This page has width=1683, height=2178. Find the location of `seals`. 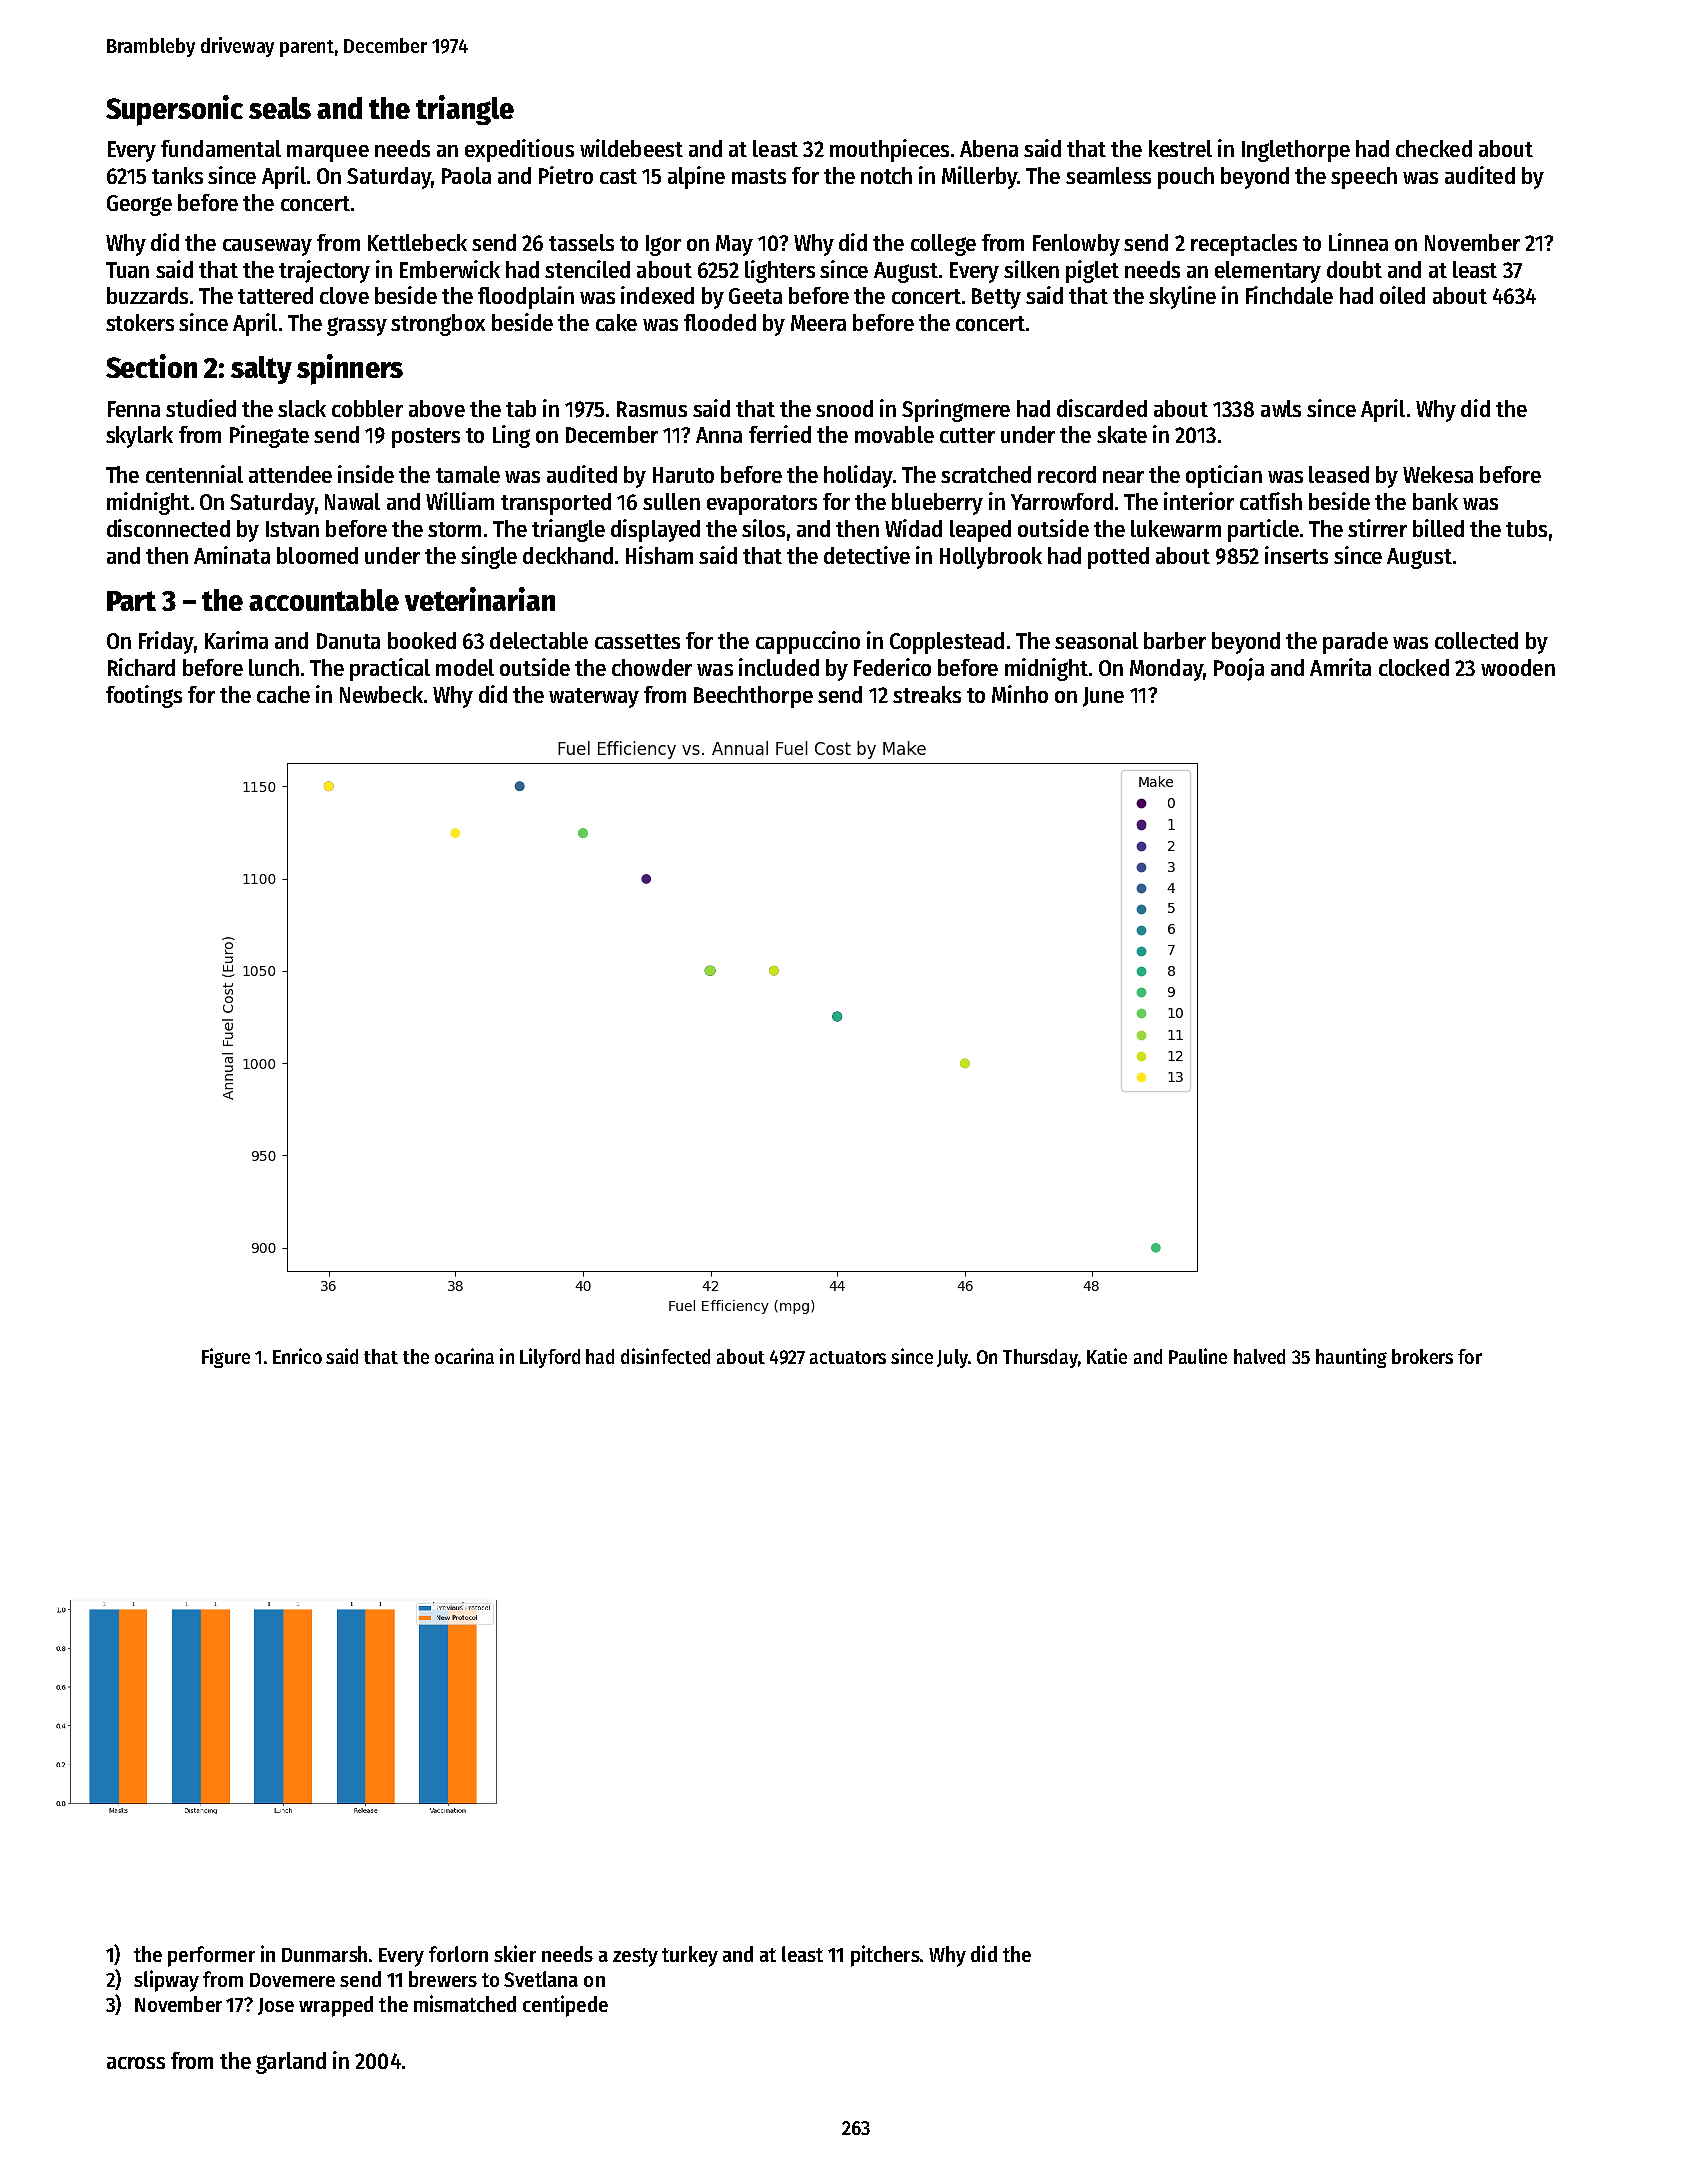

seals is located at coordinates (280, 108).
